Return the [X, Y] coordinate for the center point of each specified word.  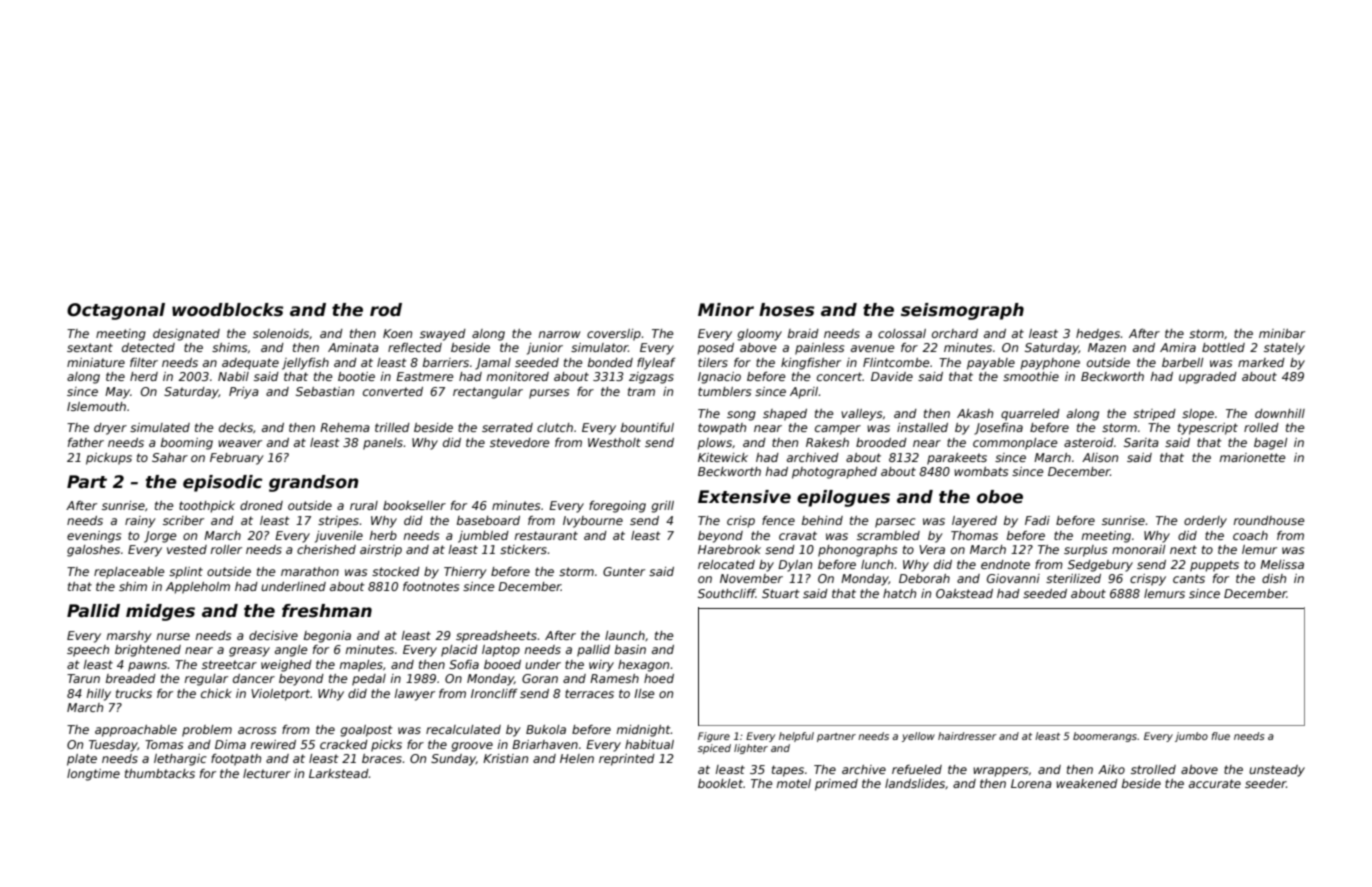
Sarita [1141, 442]
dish [1274, 578]
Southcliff [727, 593]
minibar [1282, 333]
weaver [240, 443]
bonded [610, 362]
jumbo [1191, 737]
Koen [397, 333]
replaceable [129, 573]
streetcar [229, 664]
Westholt [614, 442]
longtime [93, 775]
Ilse [644, 693]
